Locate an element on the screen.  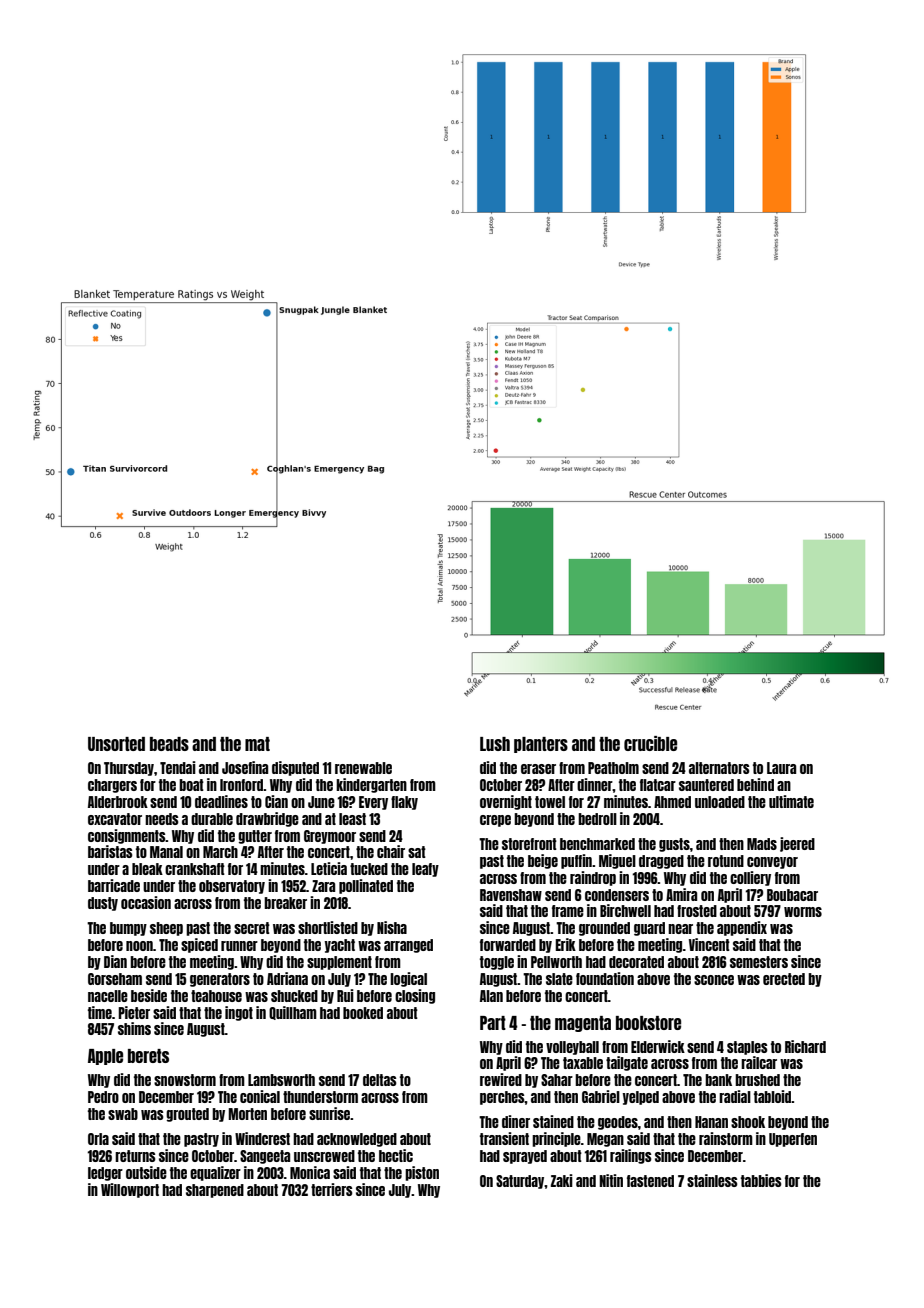
beads is located at coordinates (169, 744).
